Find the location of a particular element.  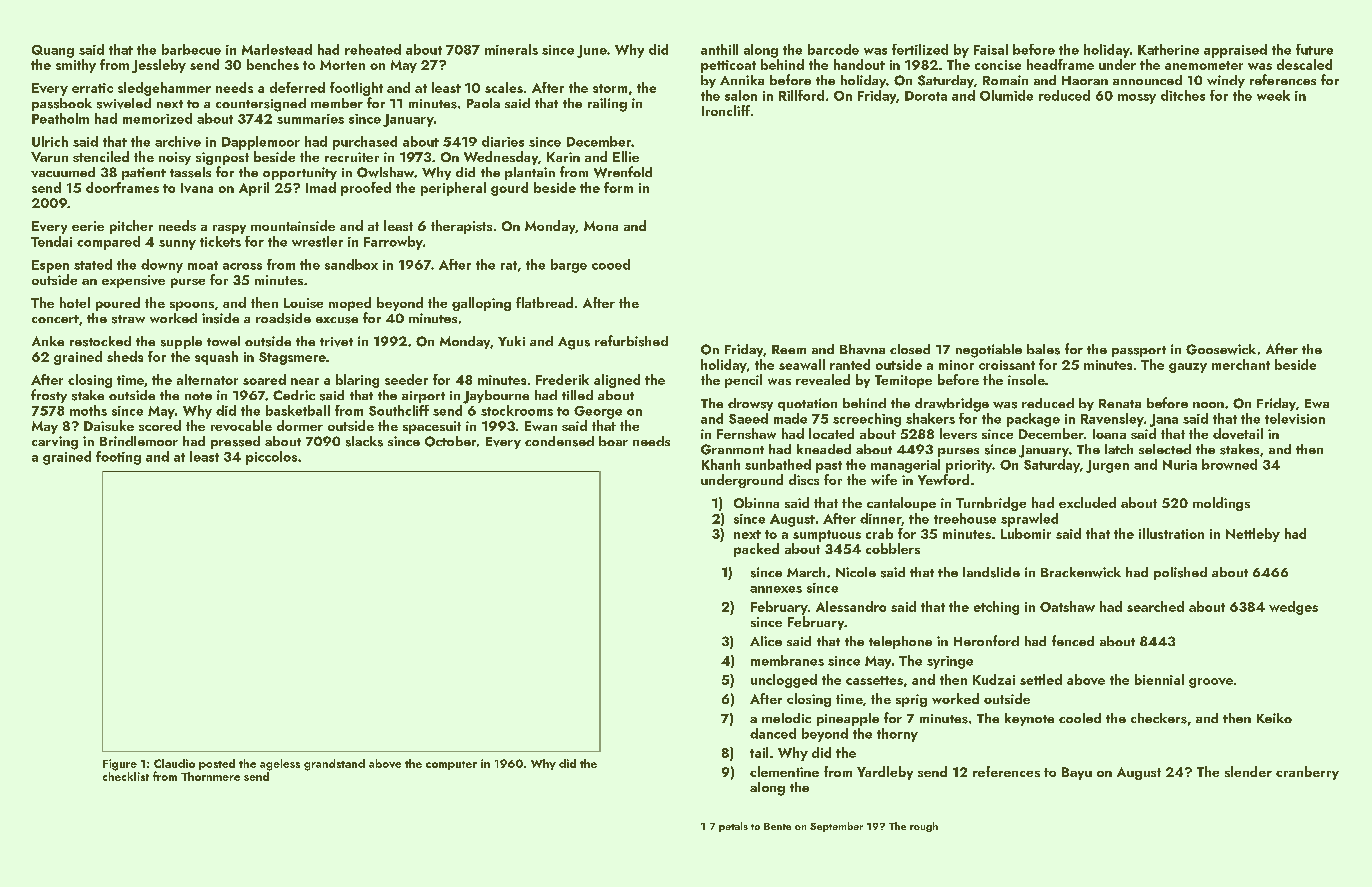

George is located at coordinates (598, 412).
